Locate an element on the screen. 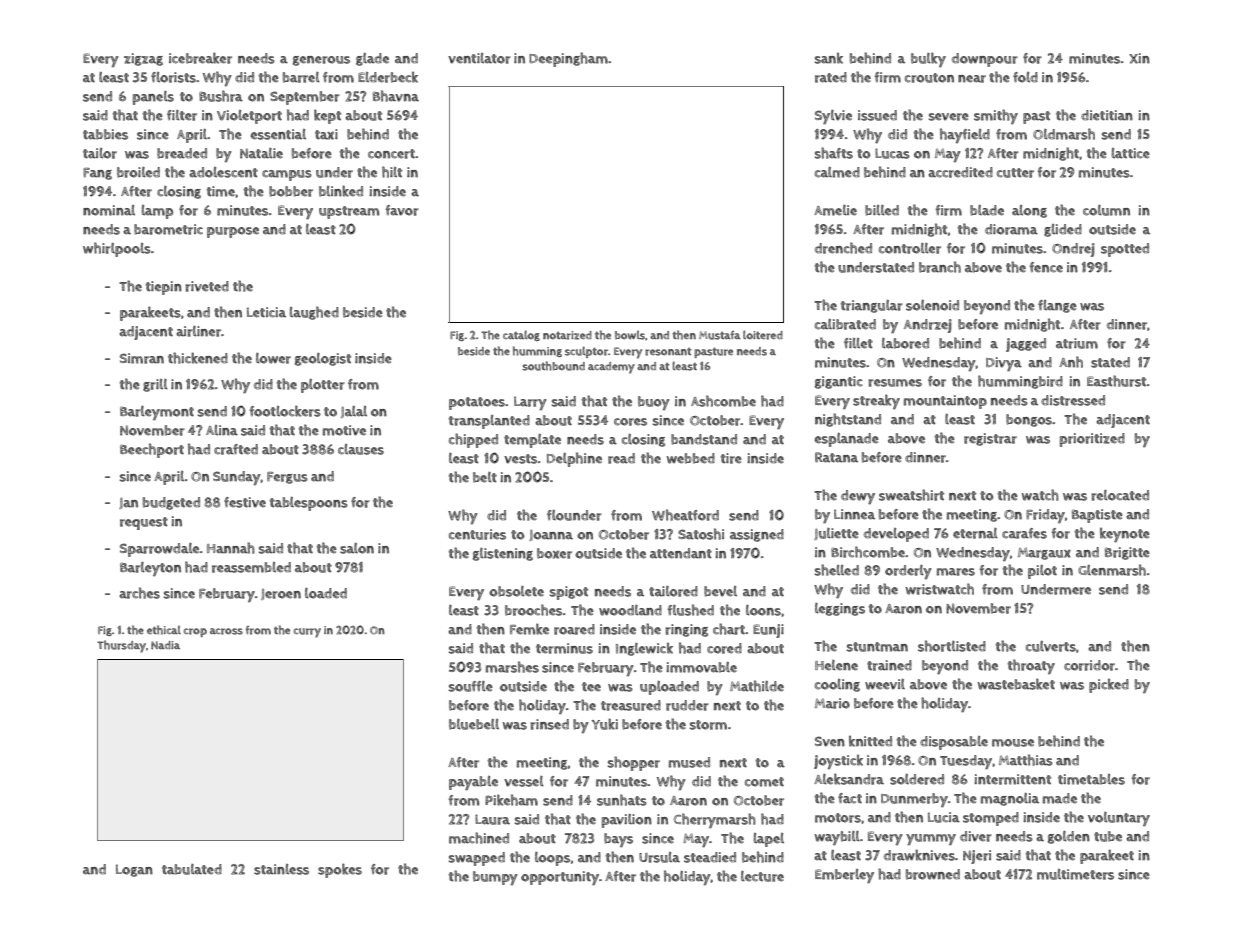  spokes is located at coordinates (340, 870).
